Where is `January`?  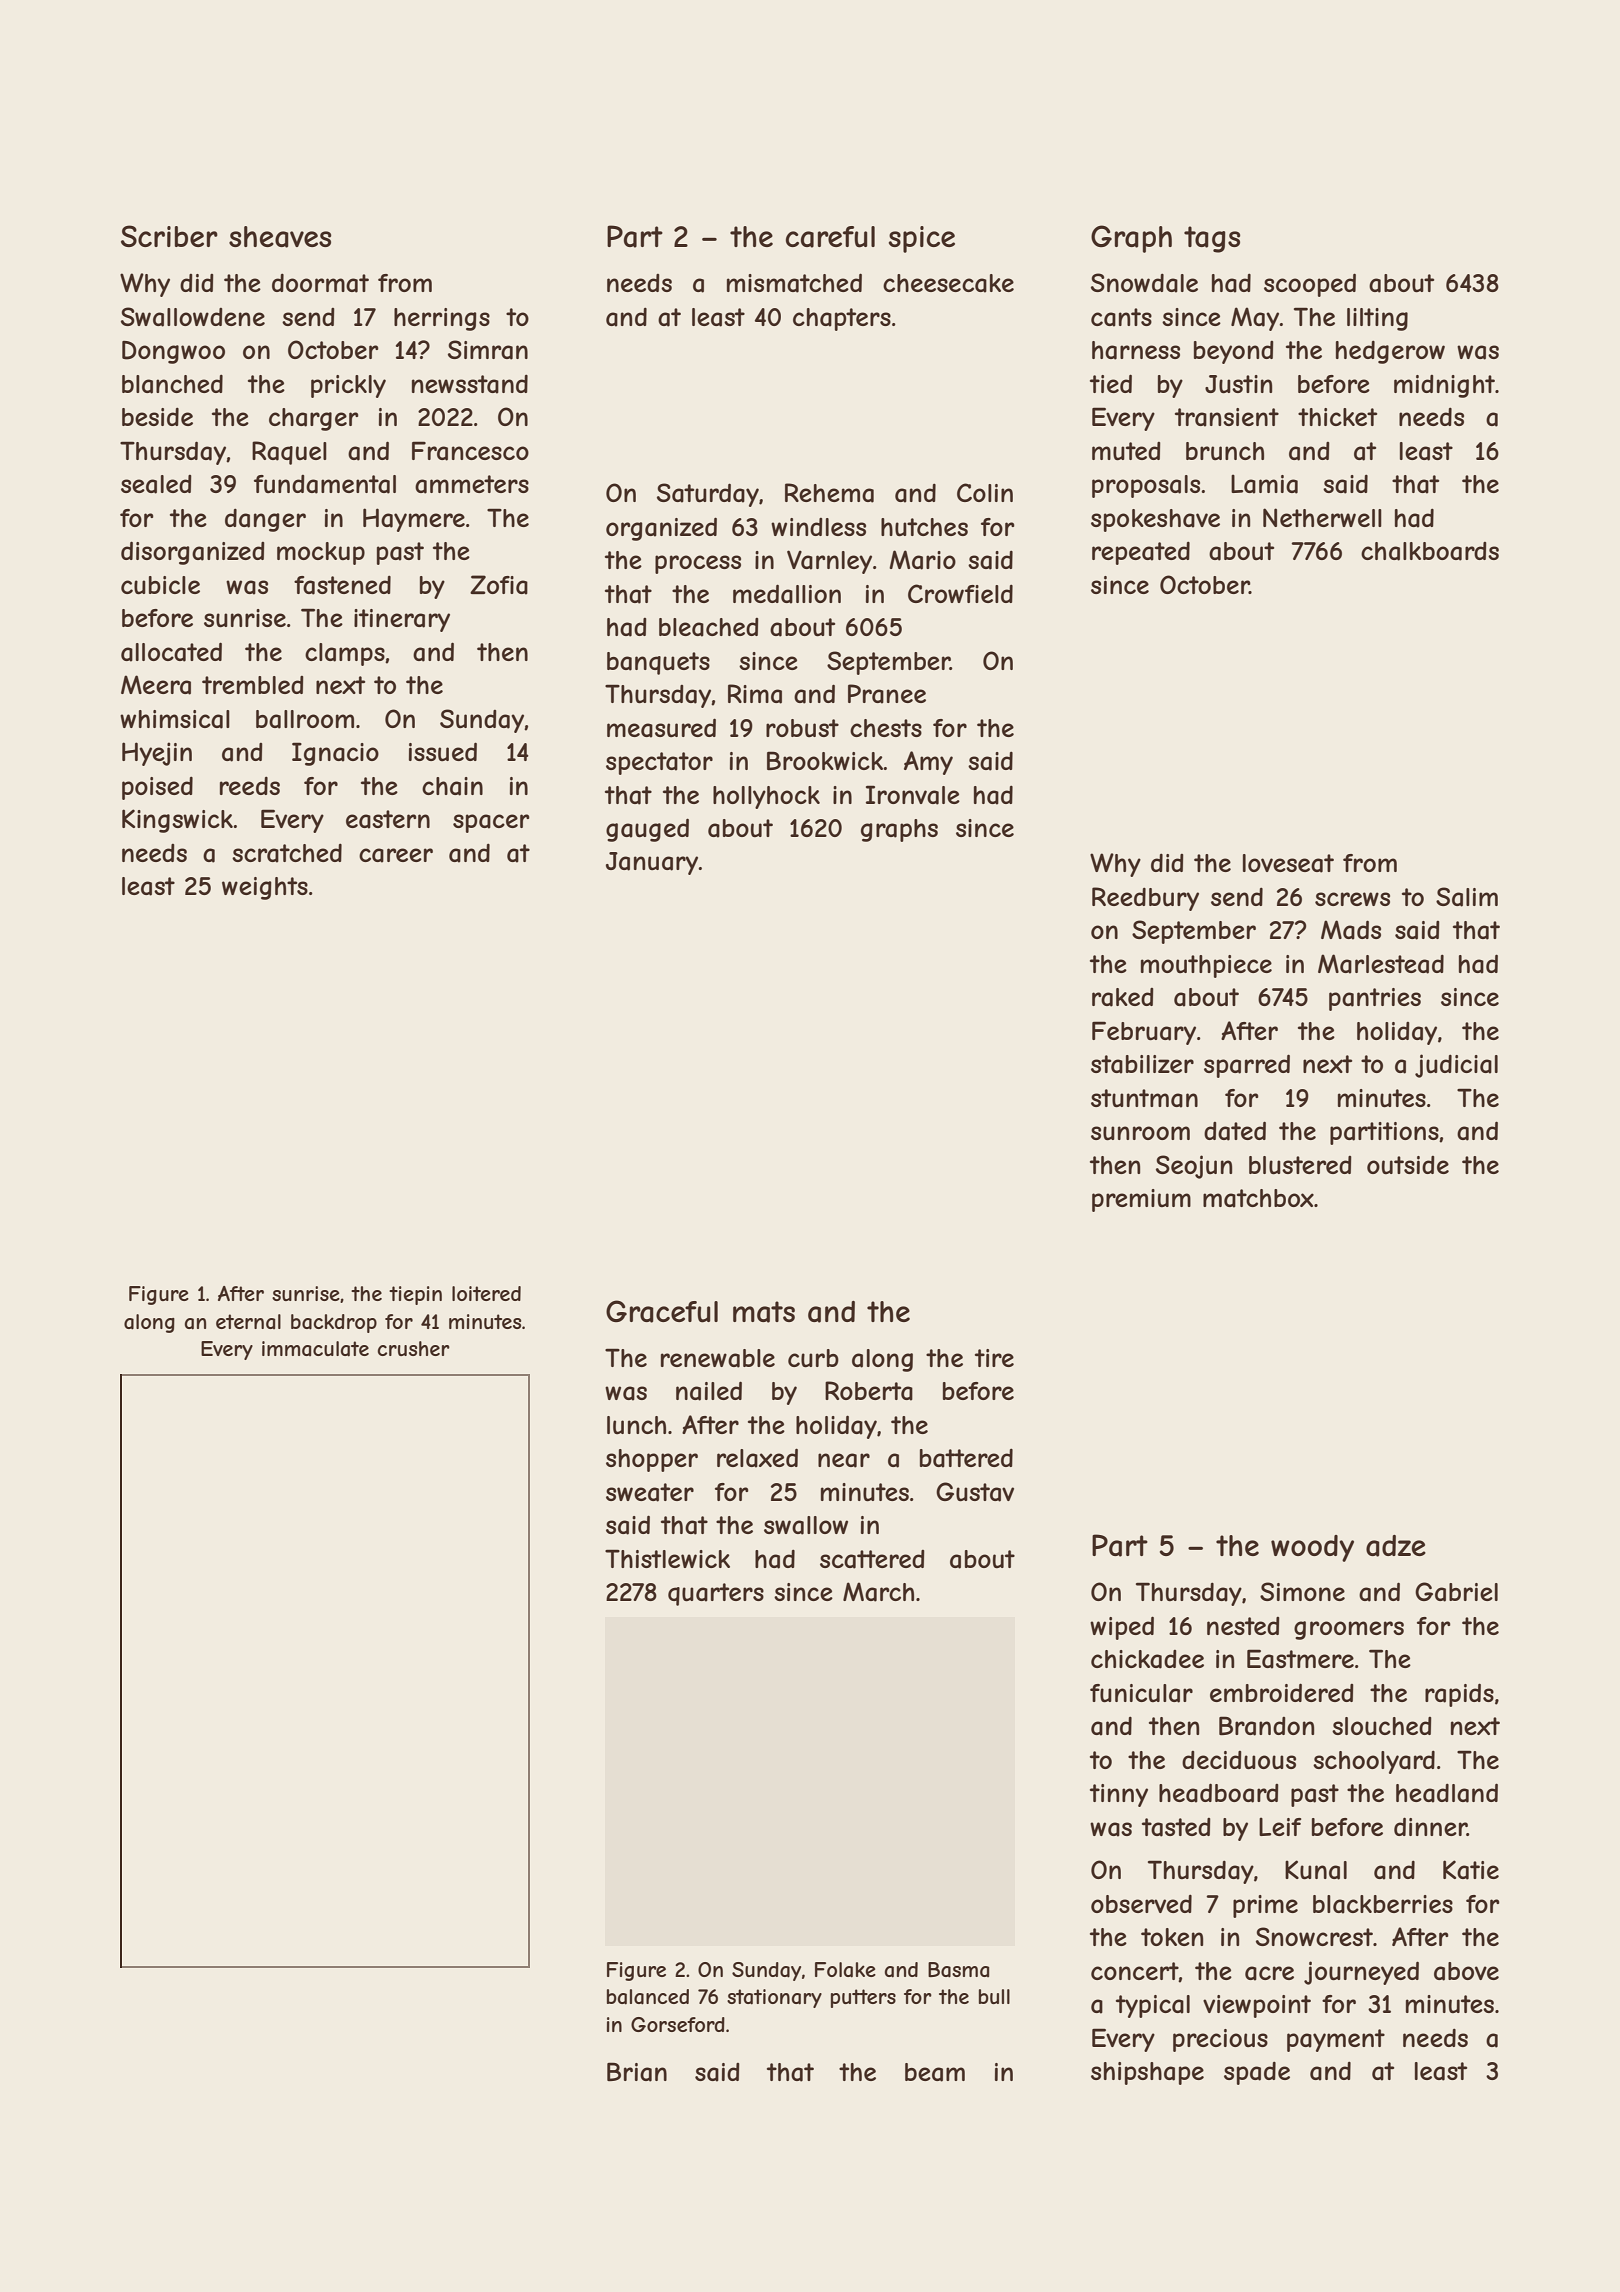 January is located at coordinates (652, 863).
